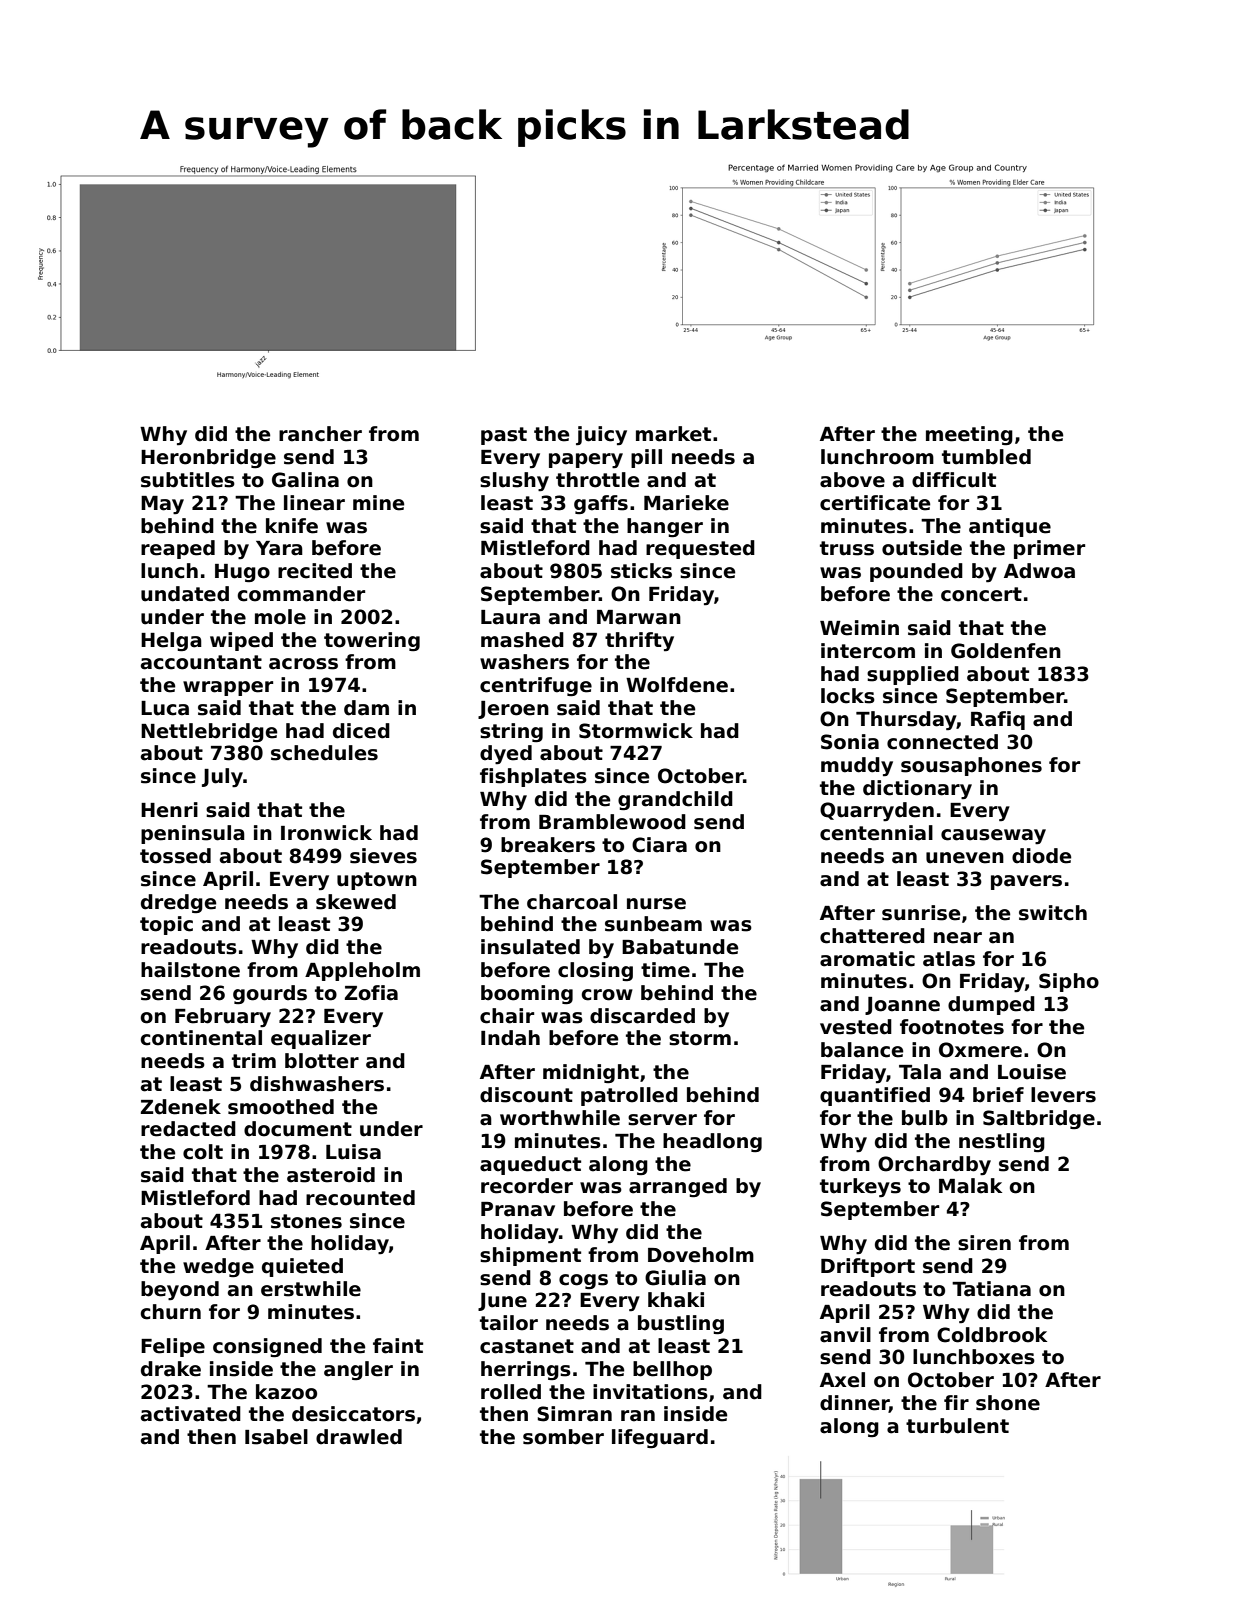  Describe the element at coordinates (331, 1175) in the screenshot. I see `asteroid` at that location.
